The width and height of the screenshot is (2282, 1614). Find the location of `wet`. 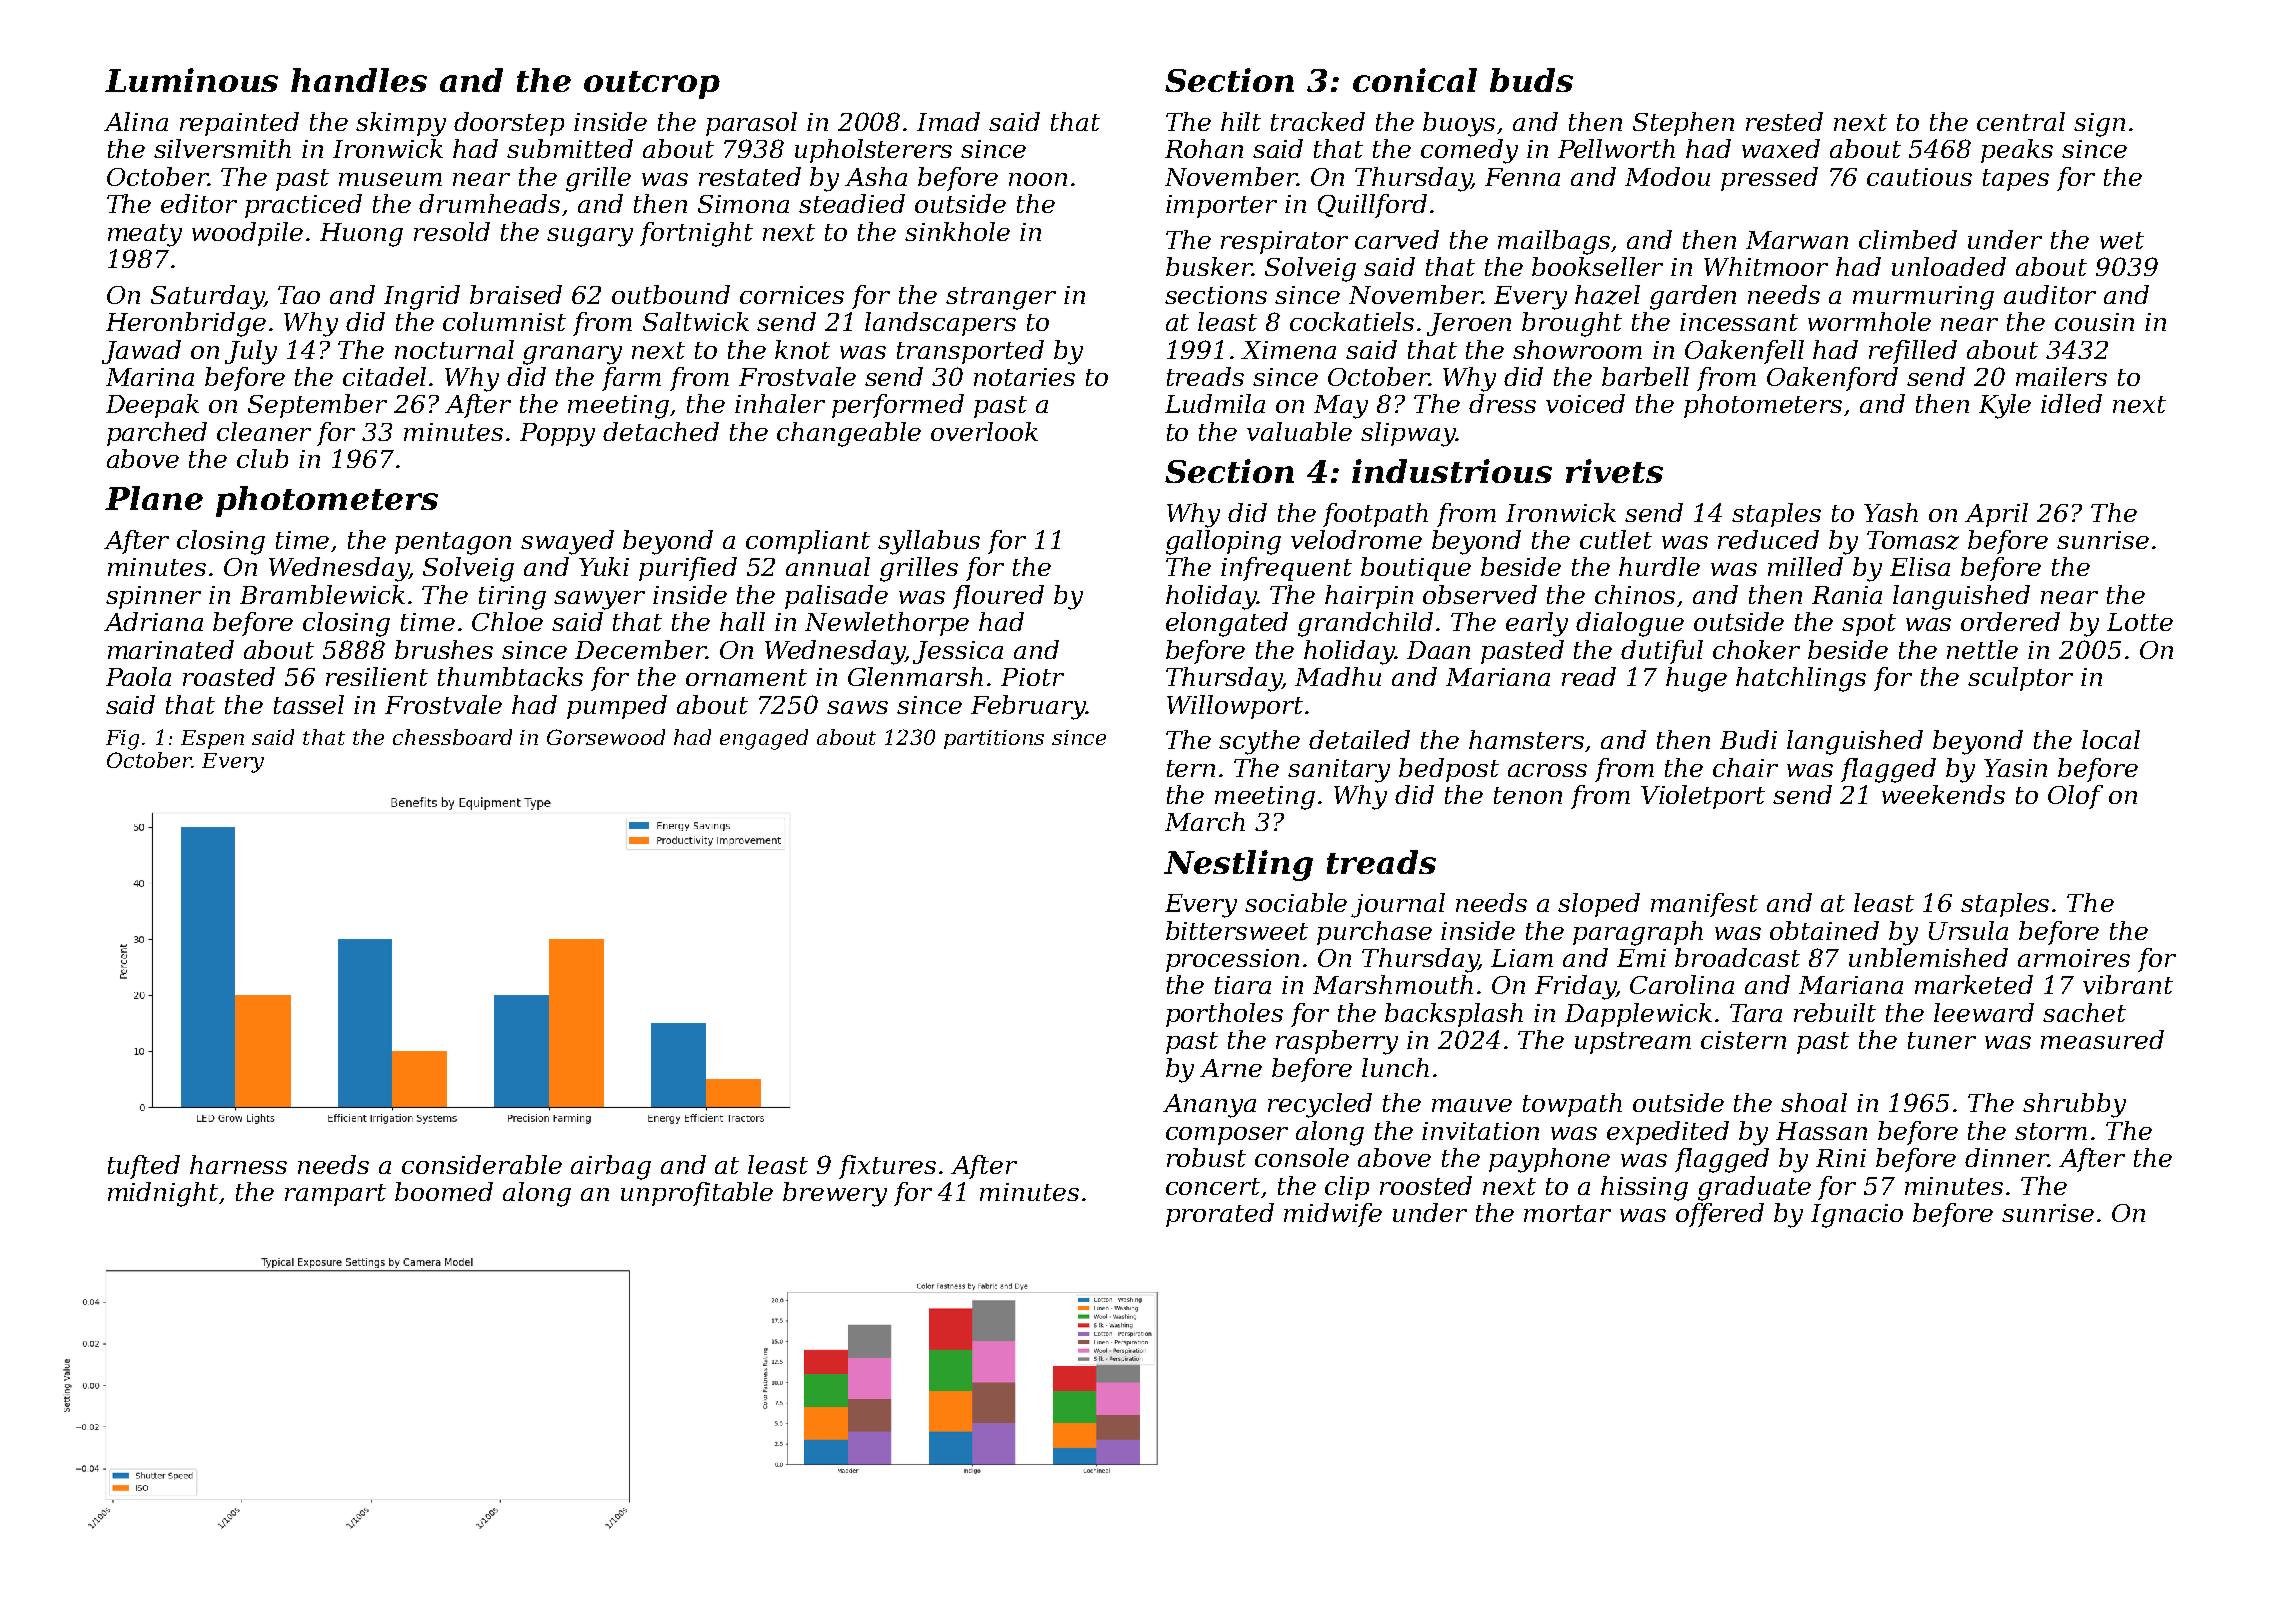

wet is located at coordinates (2122, 240).
